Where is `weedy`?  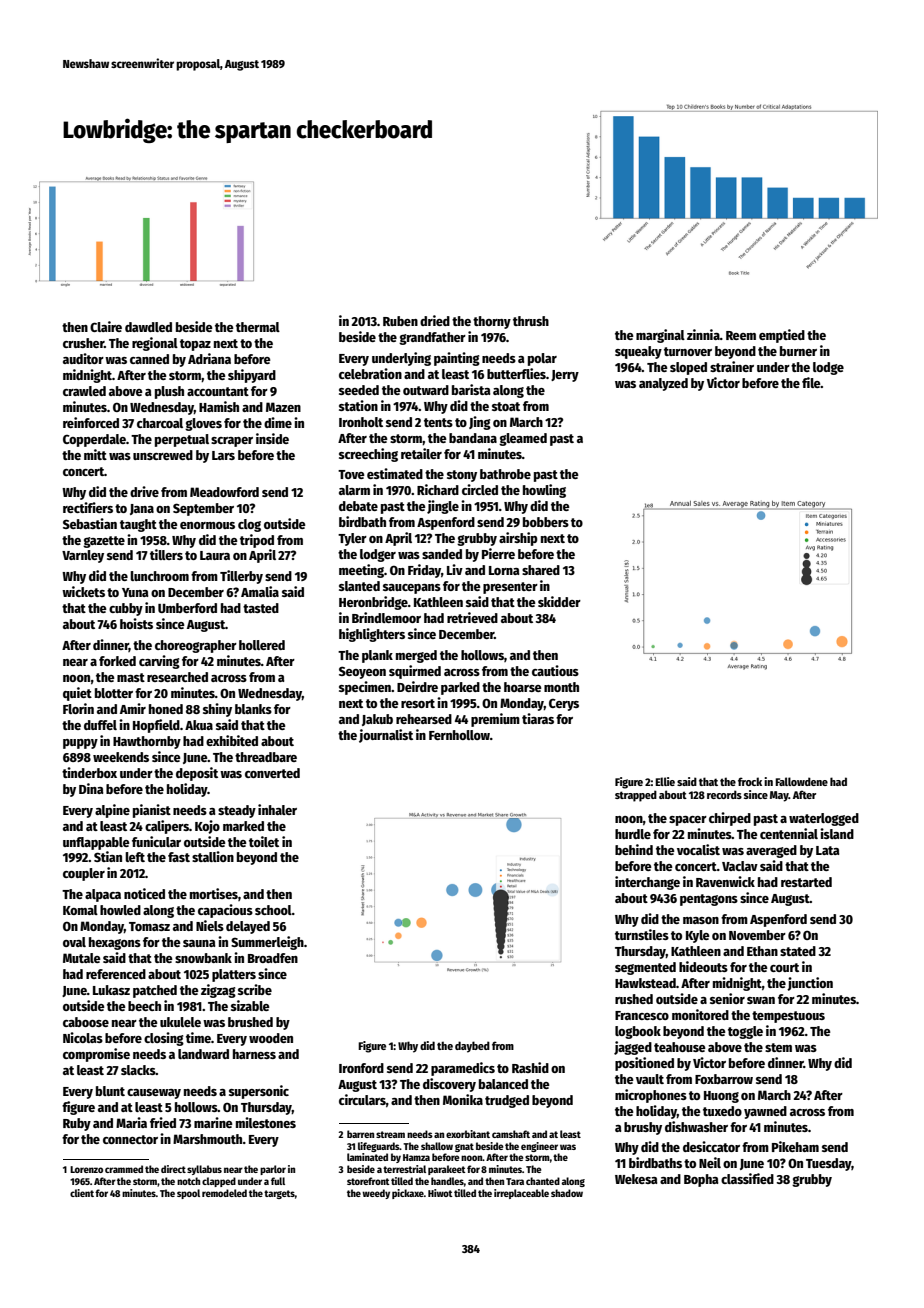
weedy is located at coordinates (376, 1194).
